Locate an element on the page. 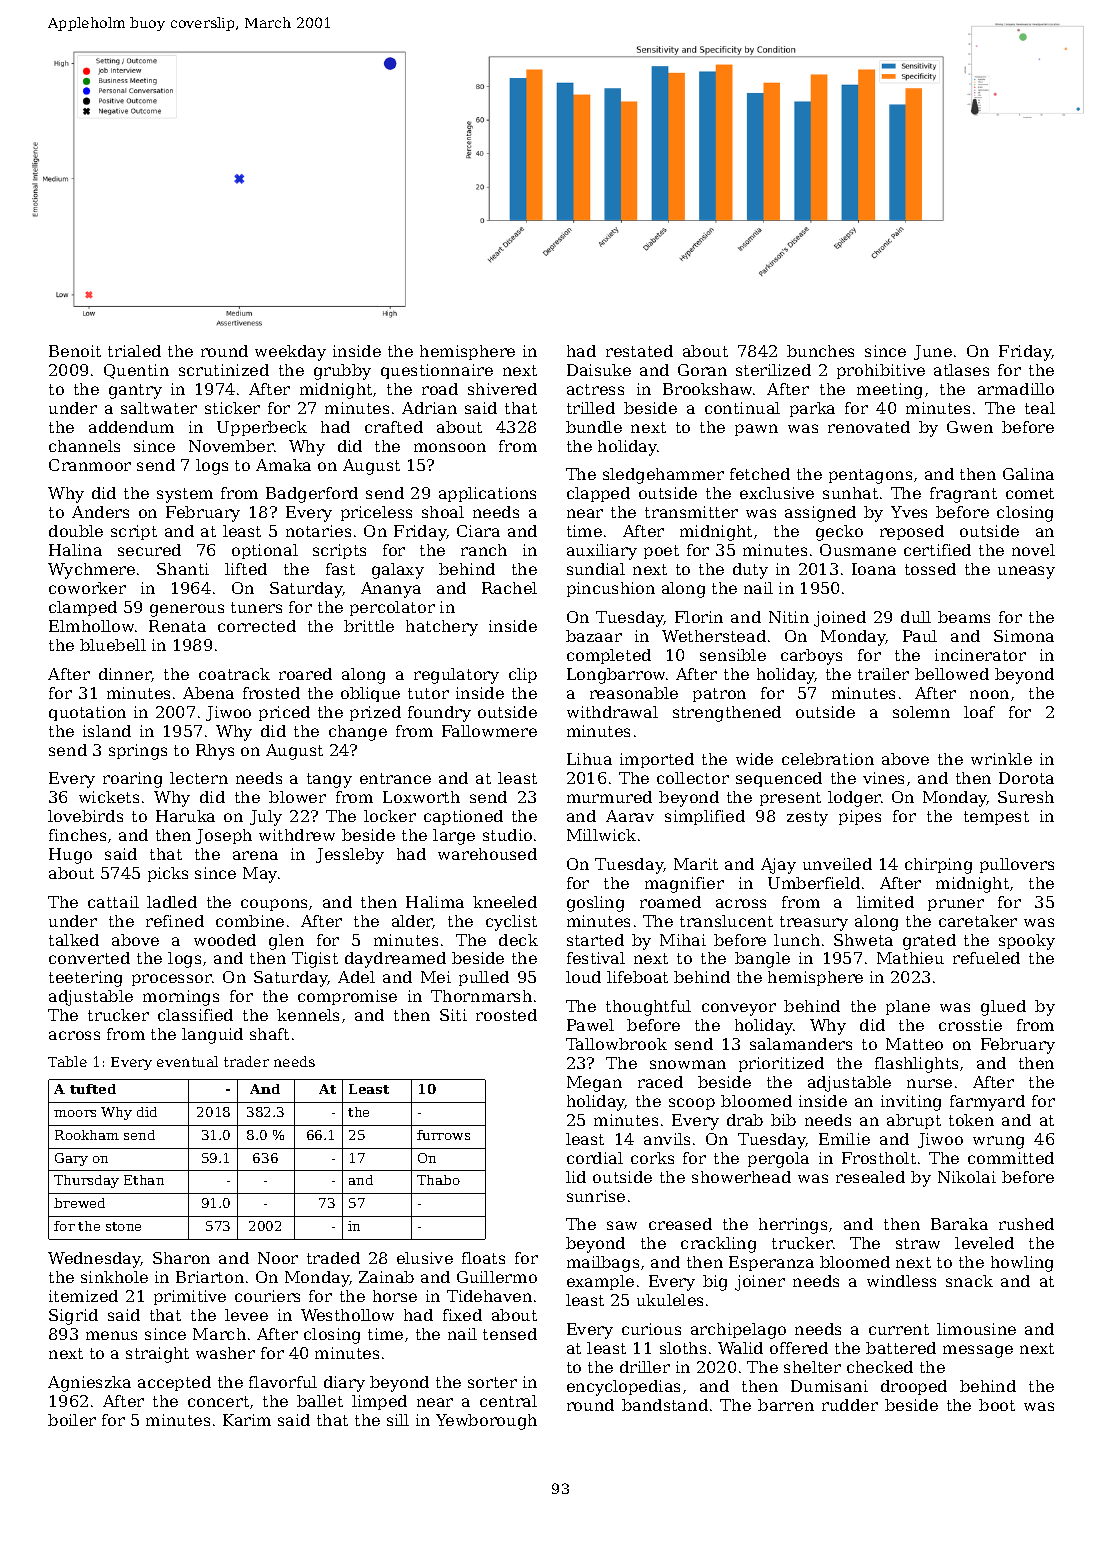 The width and height of the document is (1104, 1562). bunches is located at coordinates (820, 351).
